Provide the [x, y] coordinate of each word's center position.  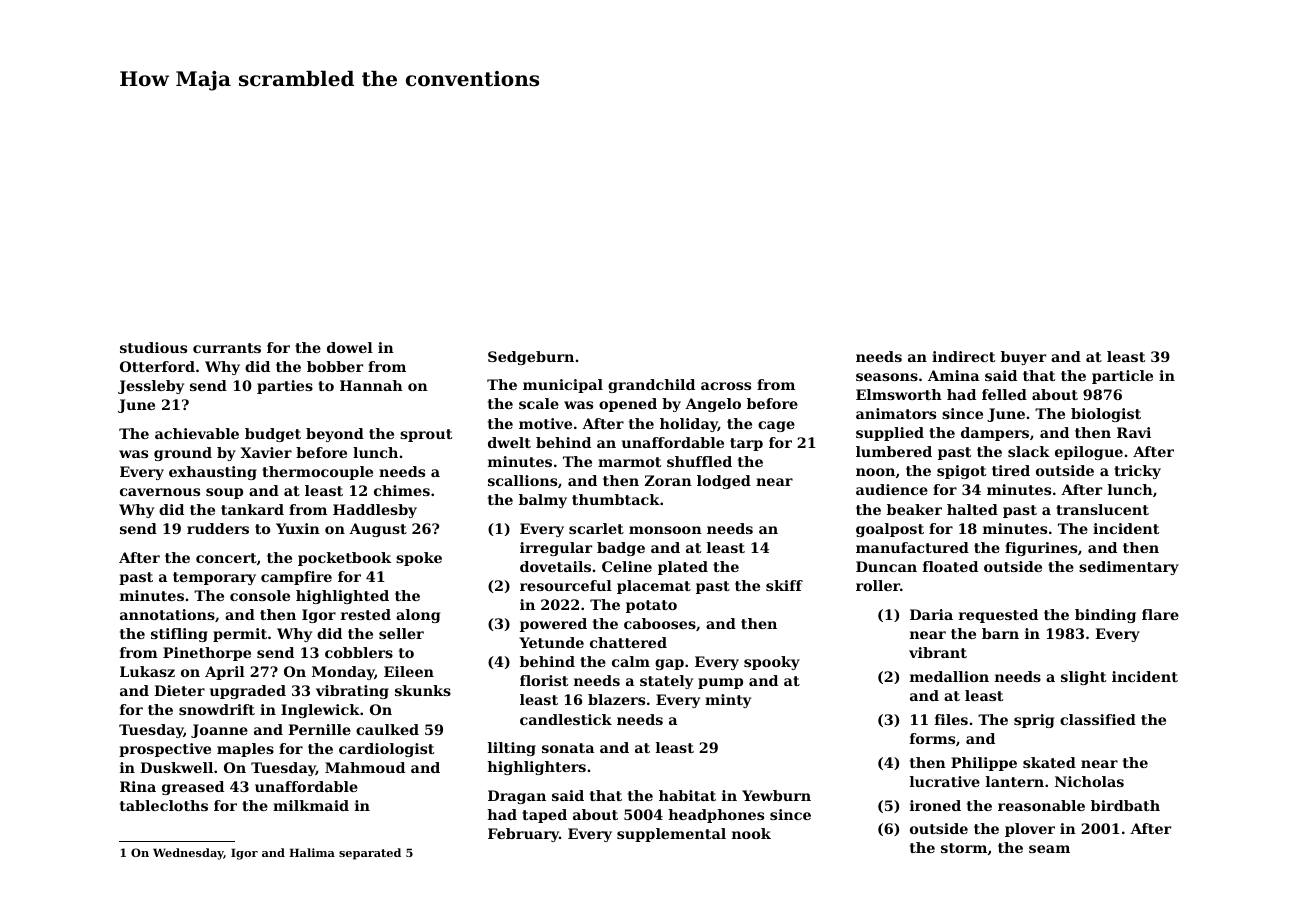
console [260, 595]
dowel [350, 347]
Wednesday [188, 854]
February [523, 835]
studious [153, 347]
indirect [963, 356]
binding [1105, 616]
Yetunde [551, 642]
